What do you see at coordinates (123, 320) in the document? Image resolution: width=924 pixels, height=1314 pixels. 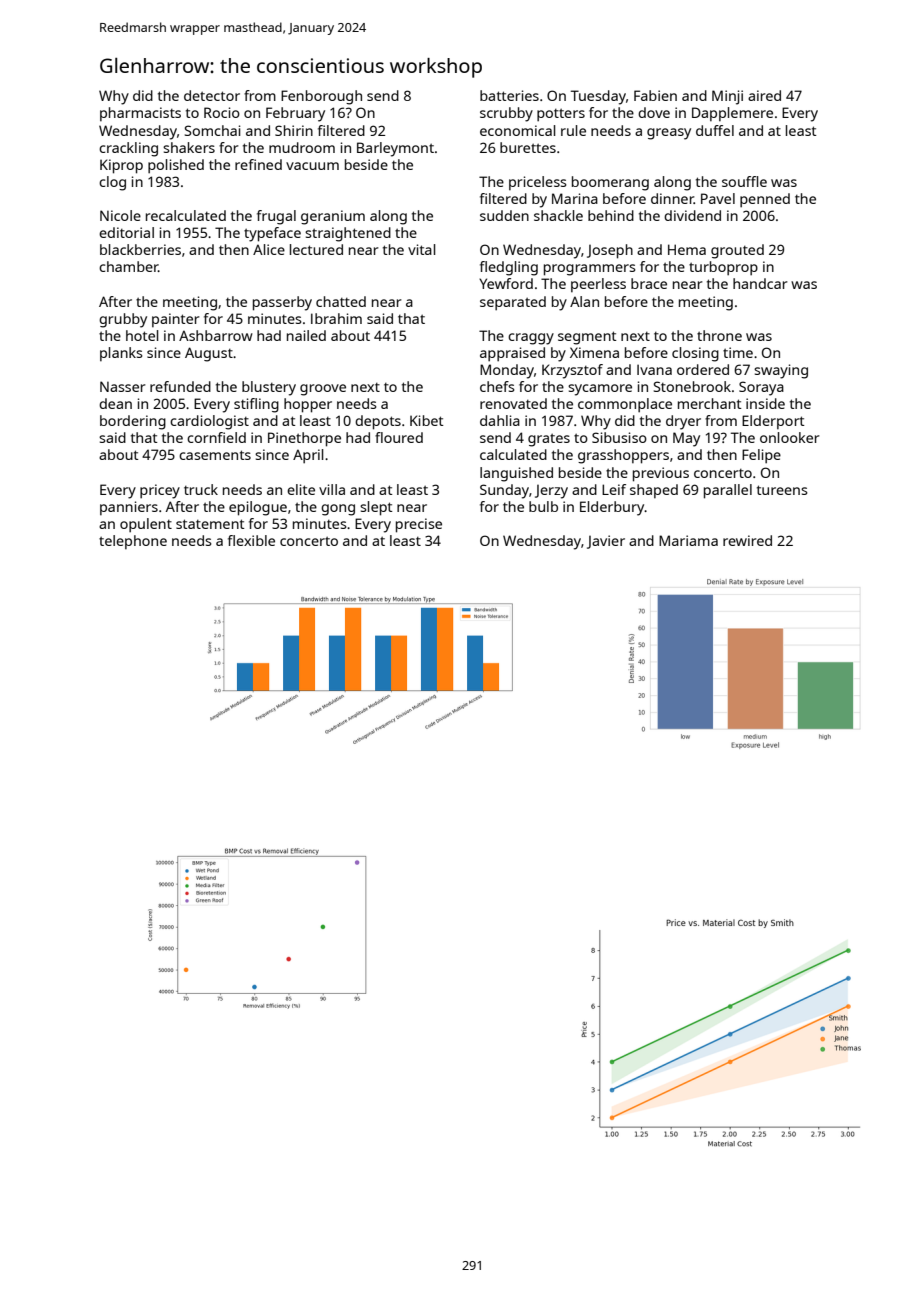 I see `grubby` at bounding box center [123, 320].
